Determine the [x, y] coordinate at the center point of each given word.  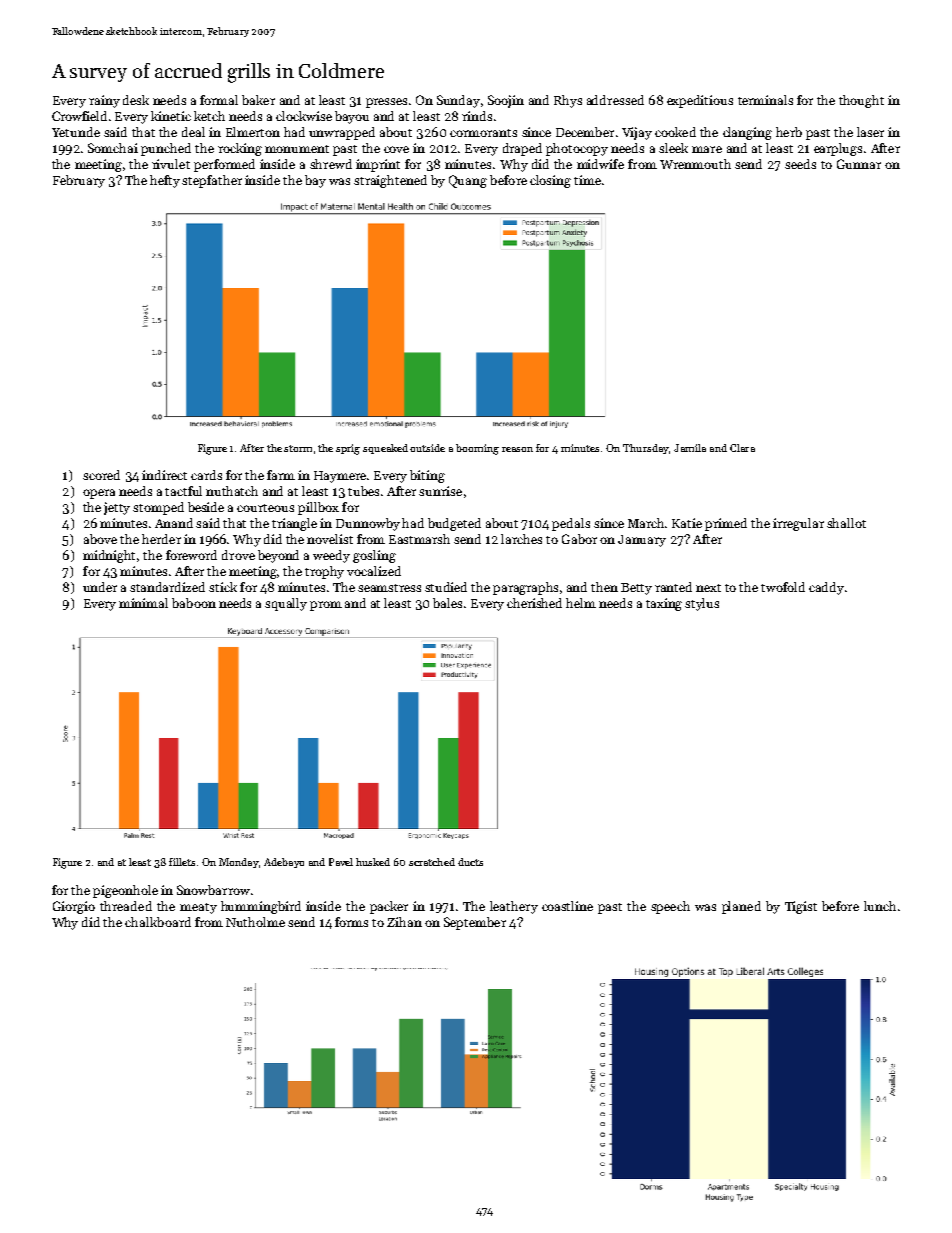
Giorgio [74, 907]
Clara [742, 448]
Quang [468, 181]
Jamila [690, 448]
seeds [800, 164]
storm [298, 448]
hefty [165, 181]
